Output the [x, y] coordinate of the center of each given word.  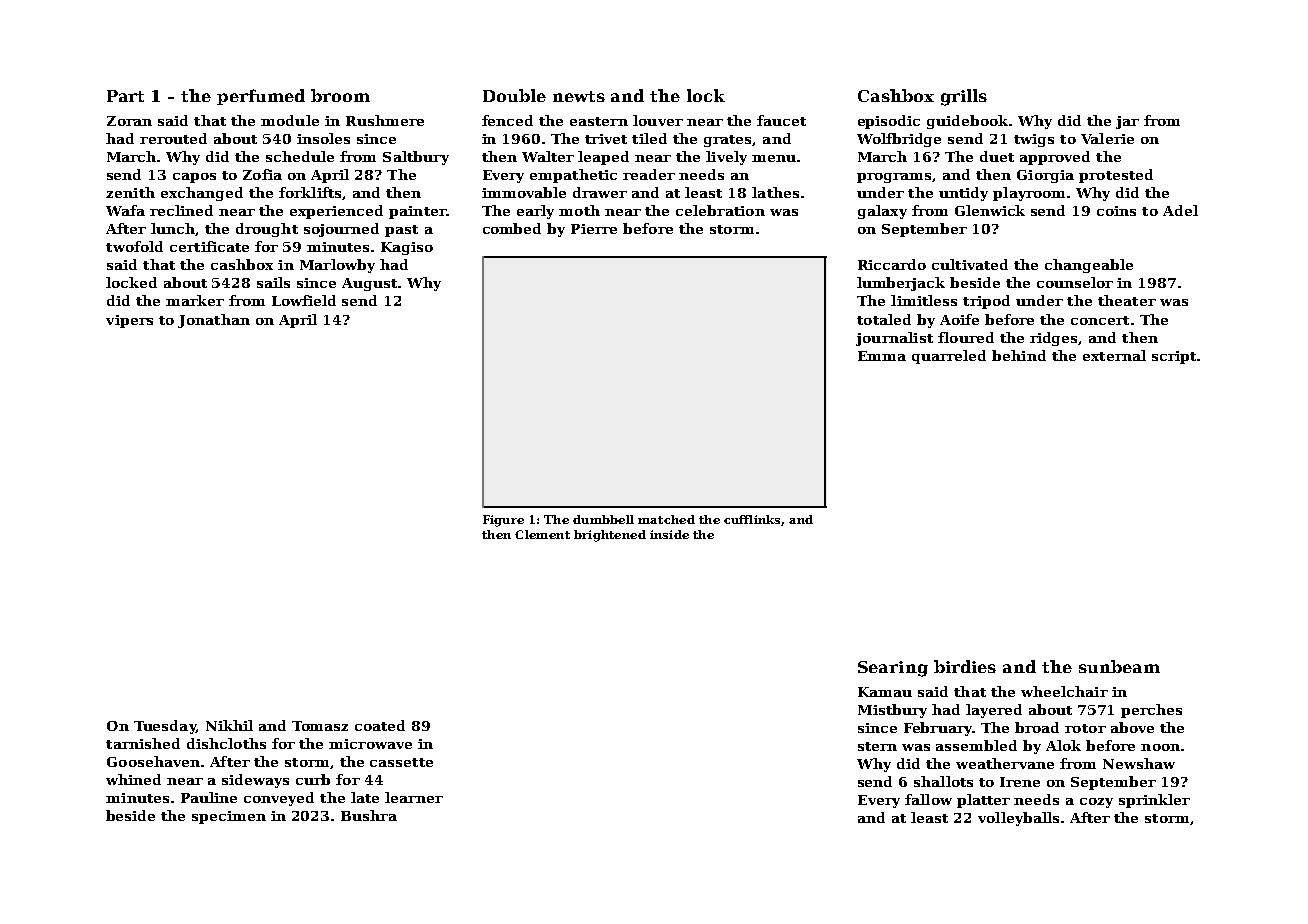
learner [414, 797]
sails [273, 282]
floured [966, 337]
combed [512, 228]
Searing [893, 669]
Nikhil [229, 725]
